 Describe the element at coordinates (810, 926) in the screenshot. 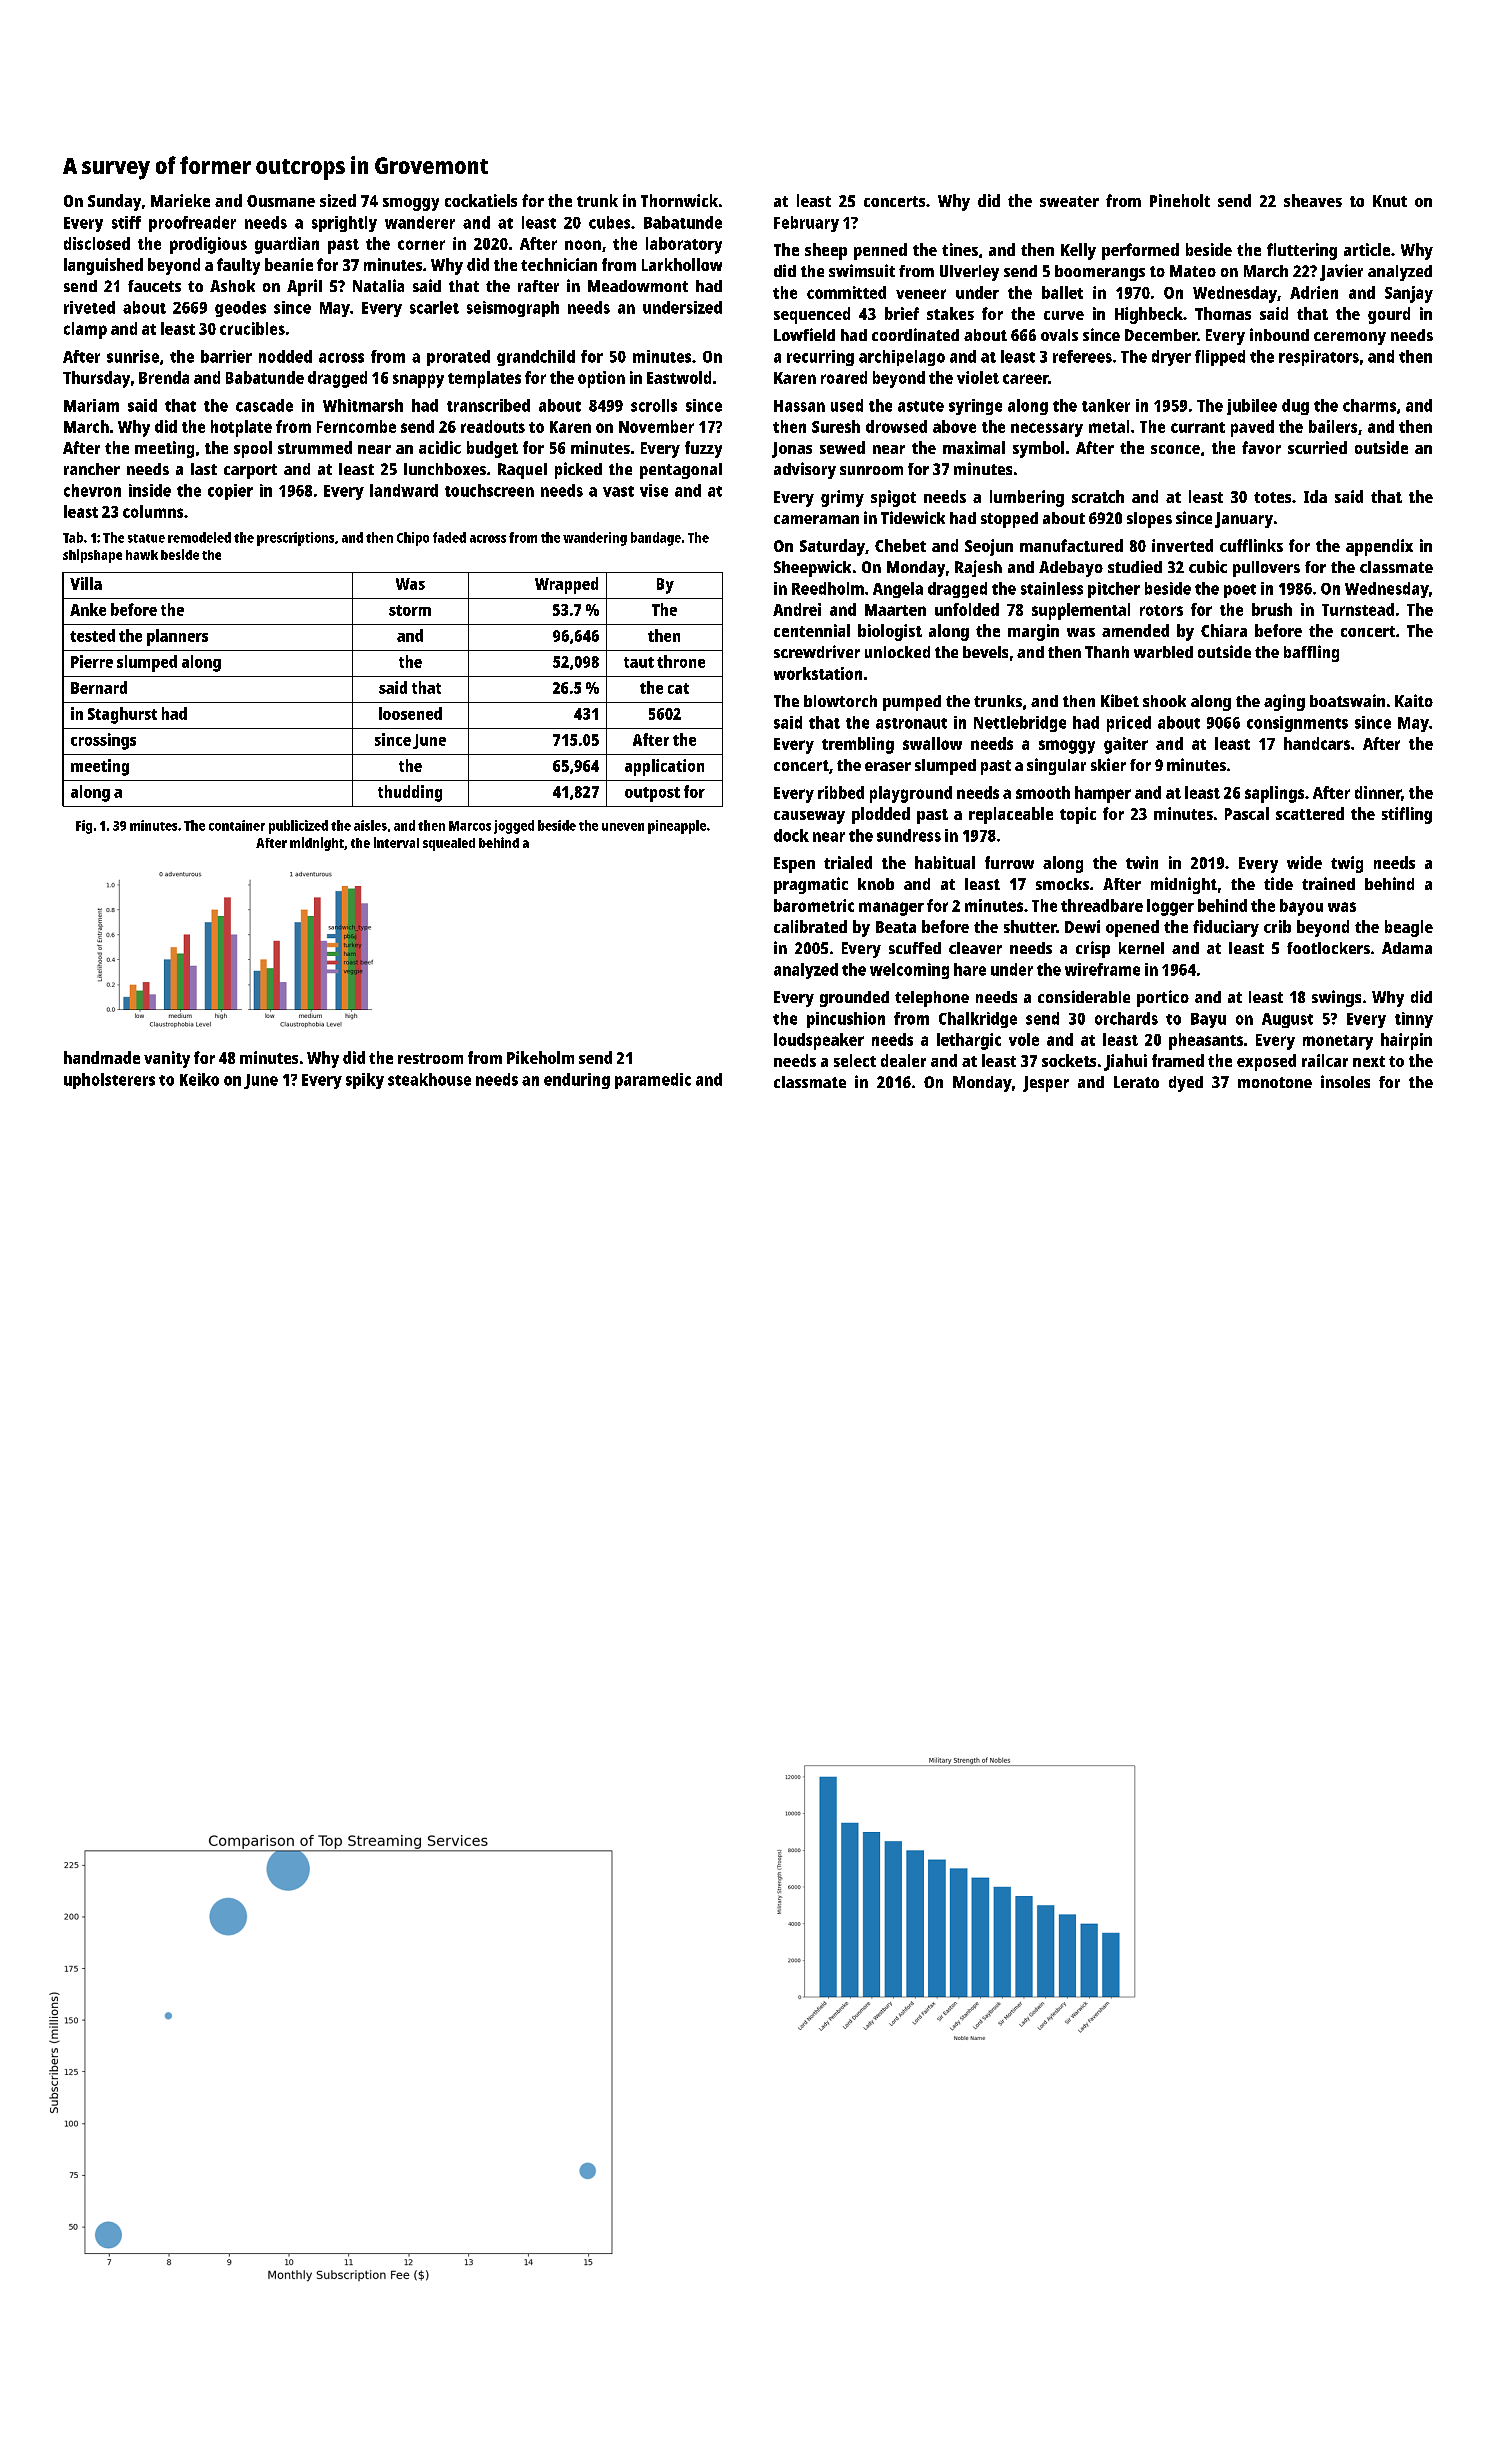

I see `calibrated` at that location.
